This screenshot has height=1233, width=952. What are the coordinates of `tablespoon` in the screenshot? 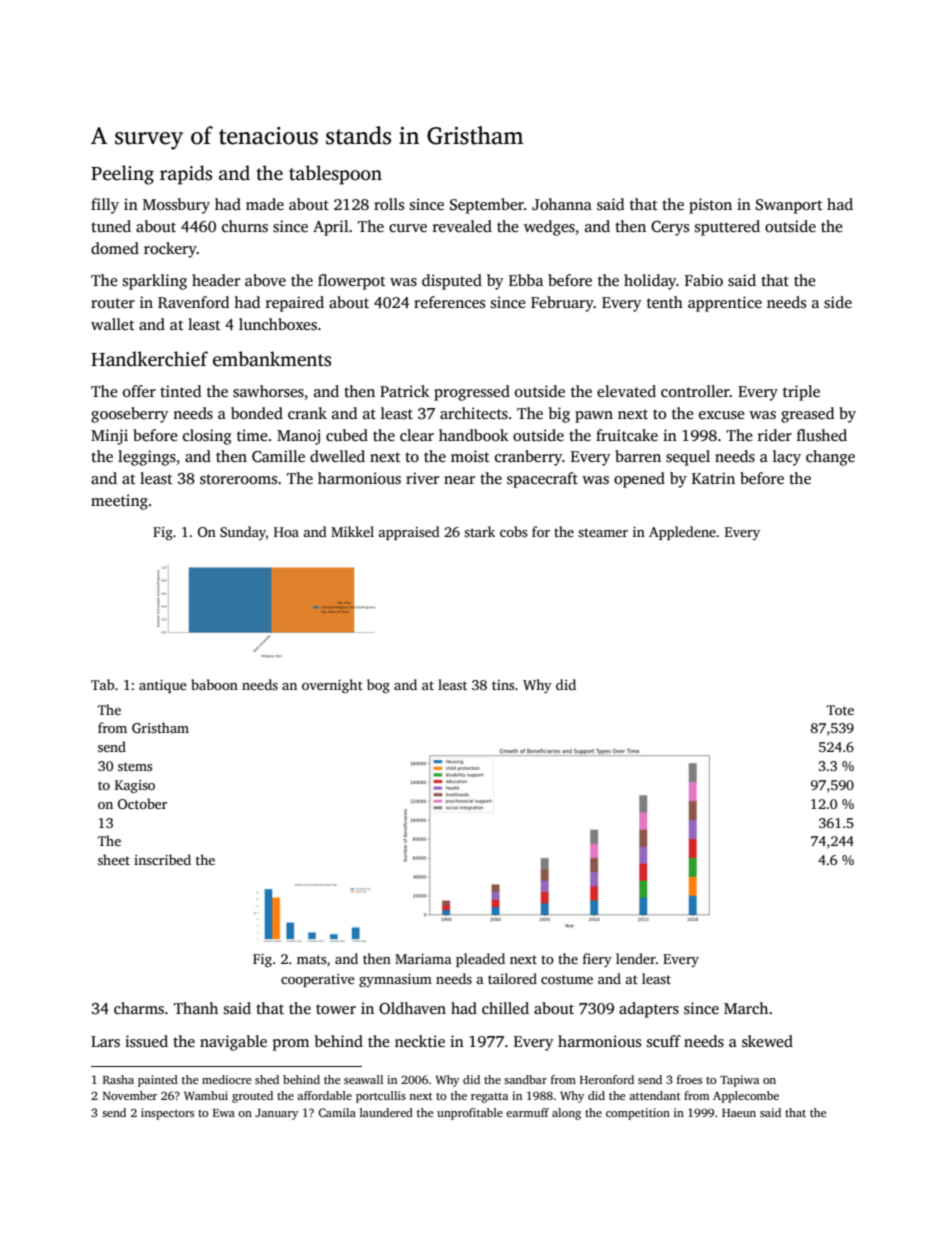 It's located at (335, 175).
